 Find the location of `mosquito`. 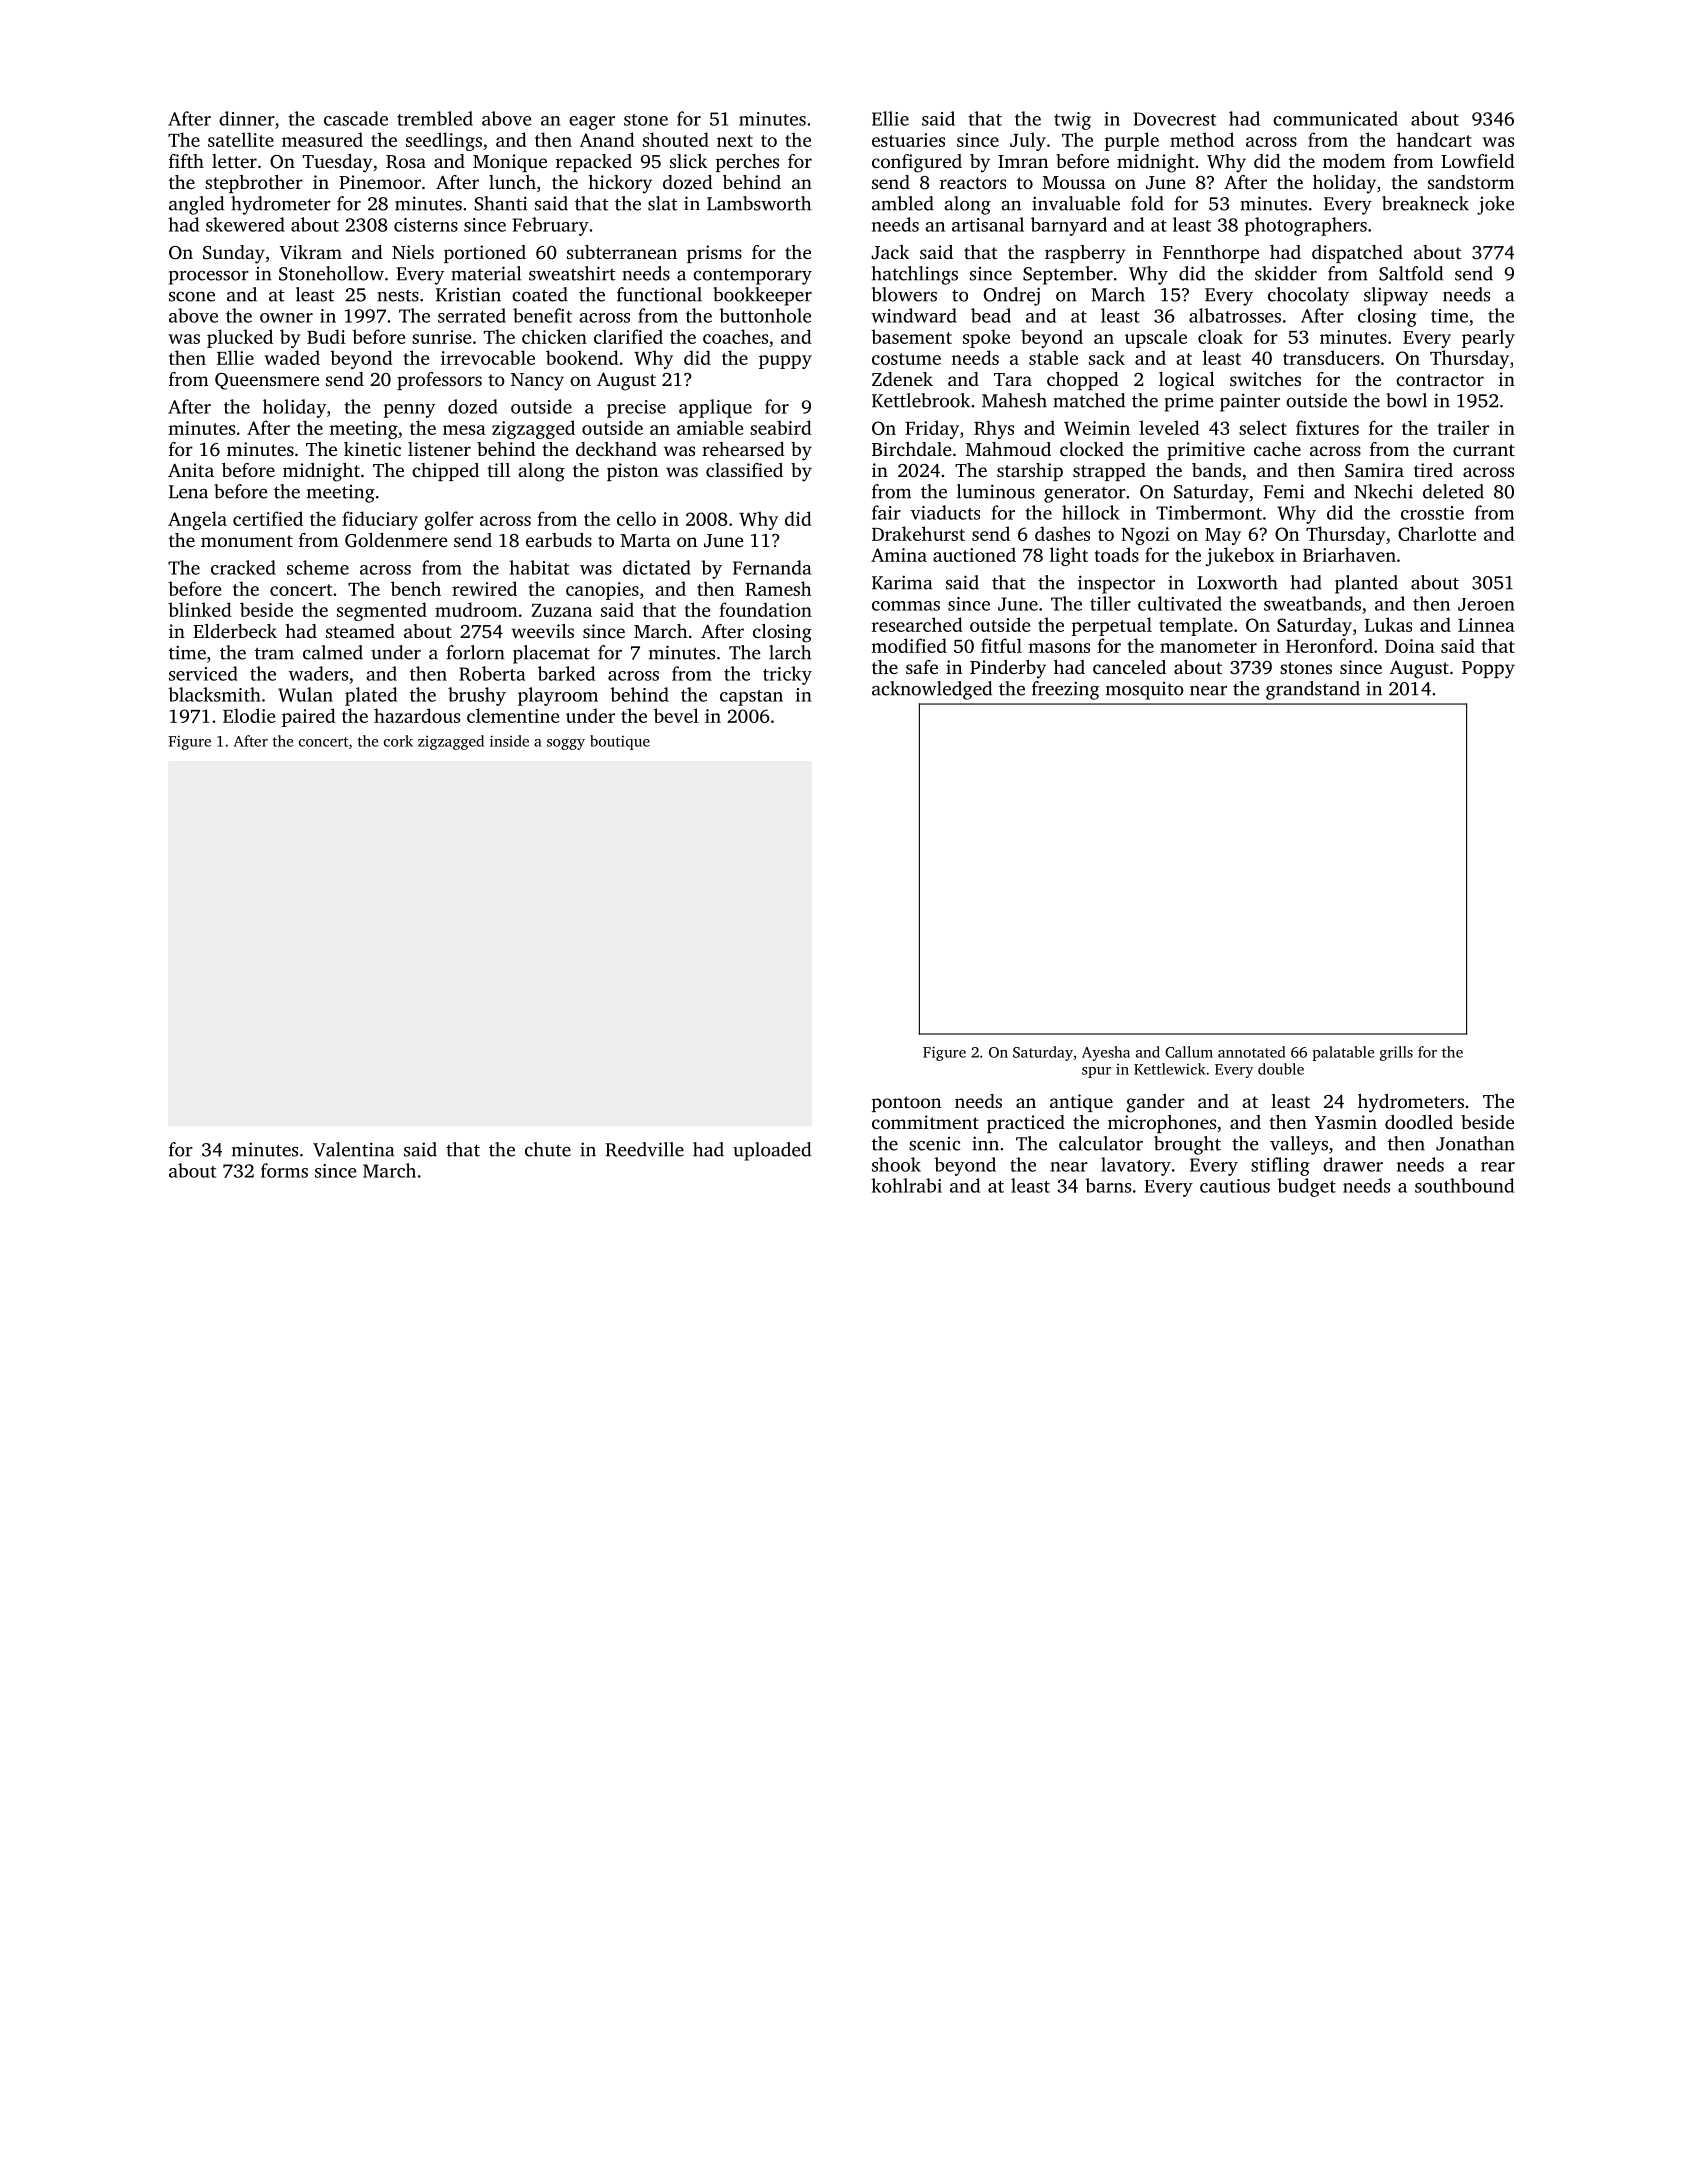

mosquito is located at coordinates (1145, 691).
